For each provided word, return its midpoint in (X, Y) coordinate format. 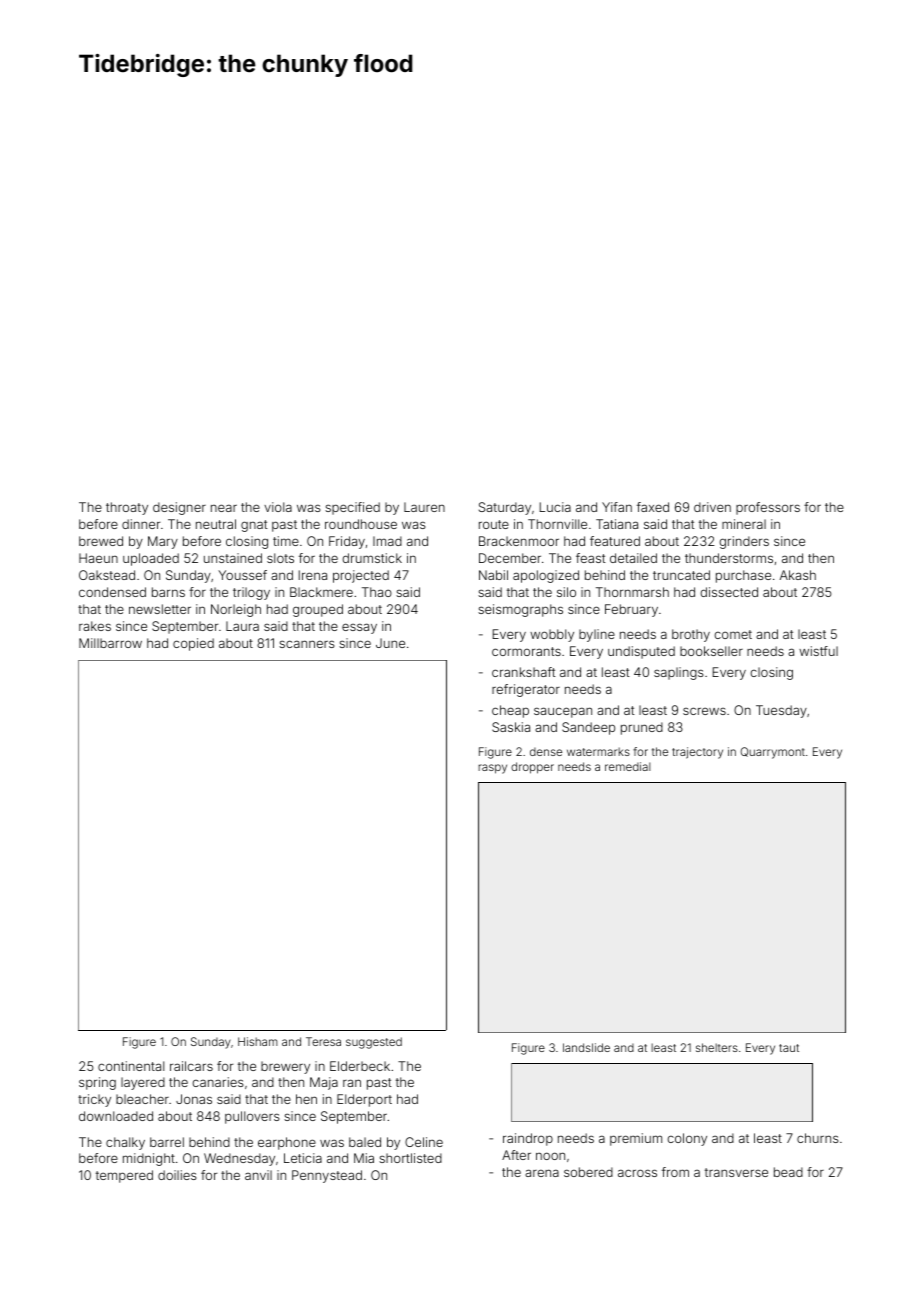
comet (733, 634)
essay (359, 628)
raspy (492, 769)
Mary (163, 542)
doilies (177, 1175)
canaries (218, 1082)
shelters (717, 1047)
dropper (532, 768)
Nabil (493, 575)
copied (193, 644)
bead (788, 1172)
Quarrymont (773, 753)
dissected (729, 592)
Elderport (364, 1100)
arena (542, 1173)
